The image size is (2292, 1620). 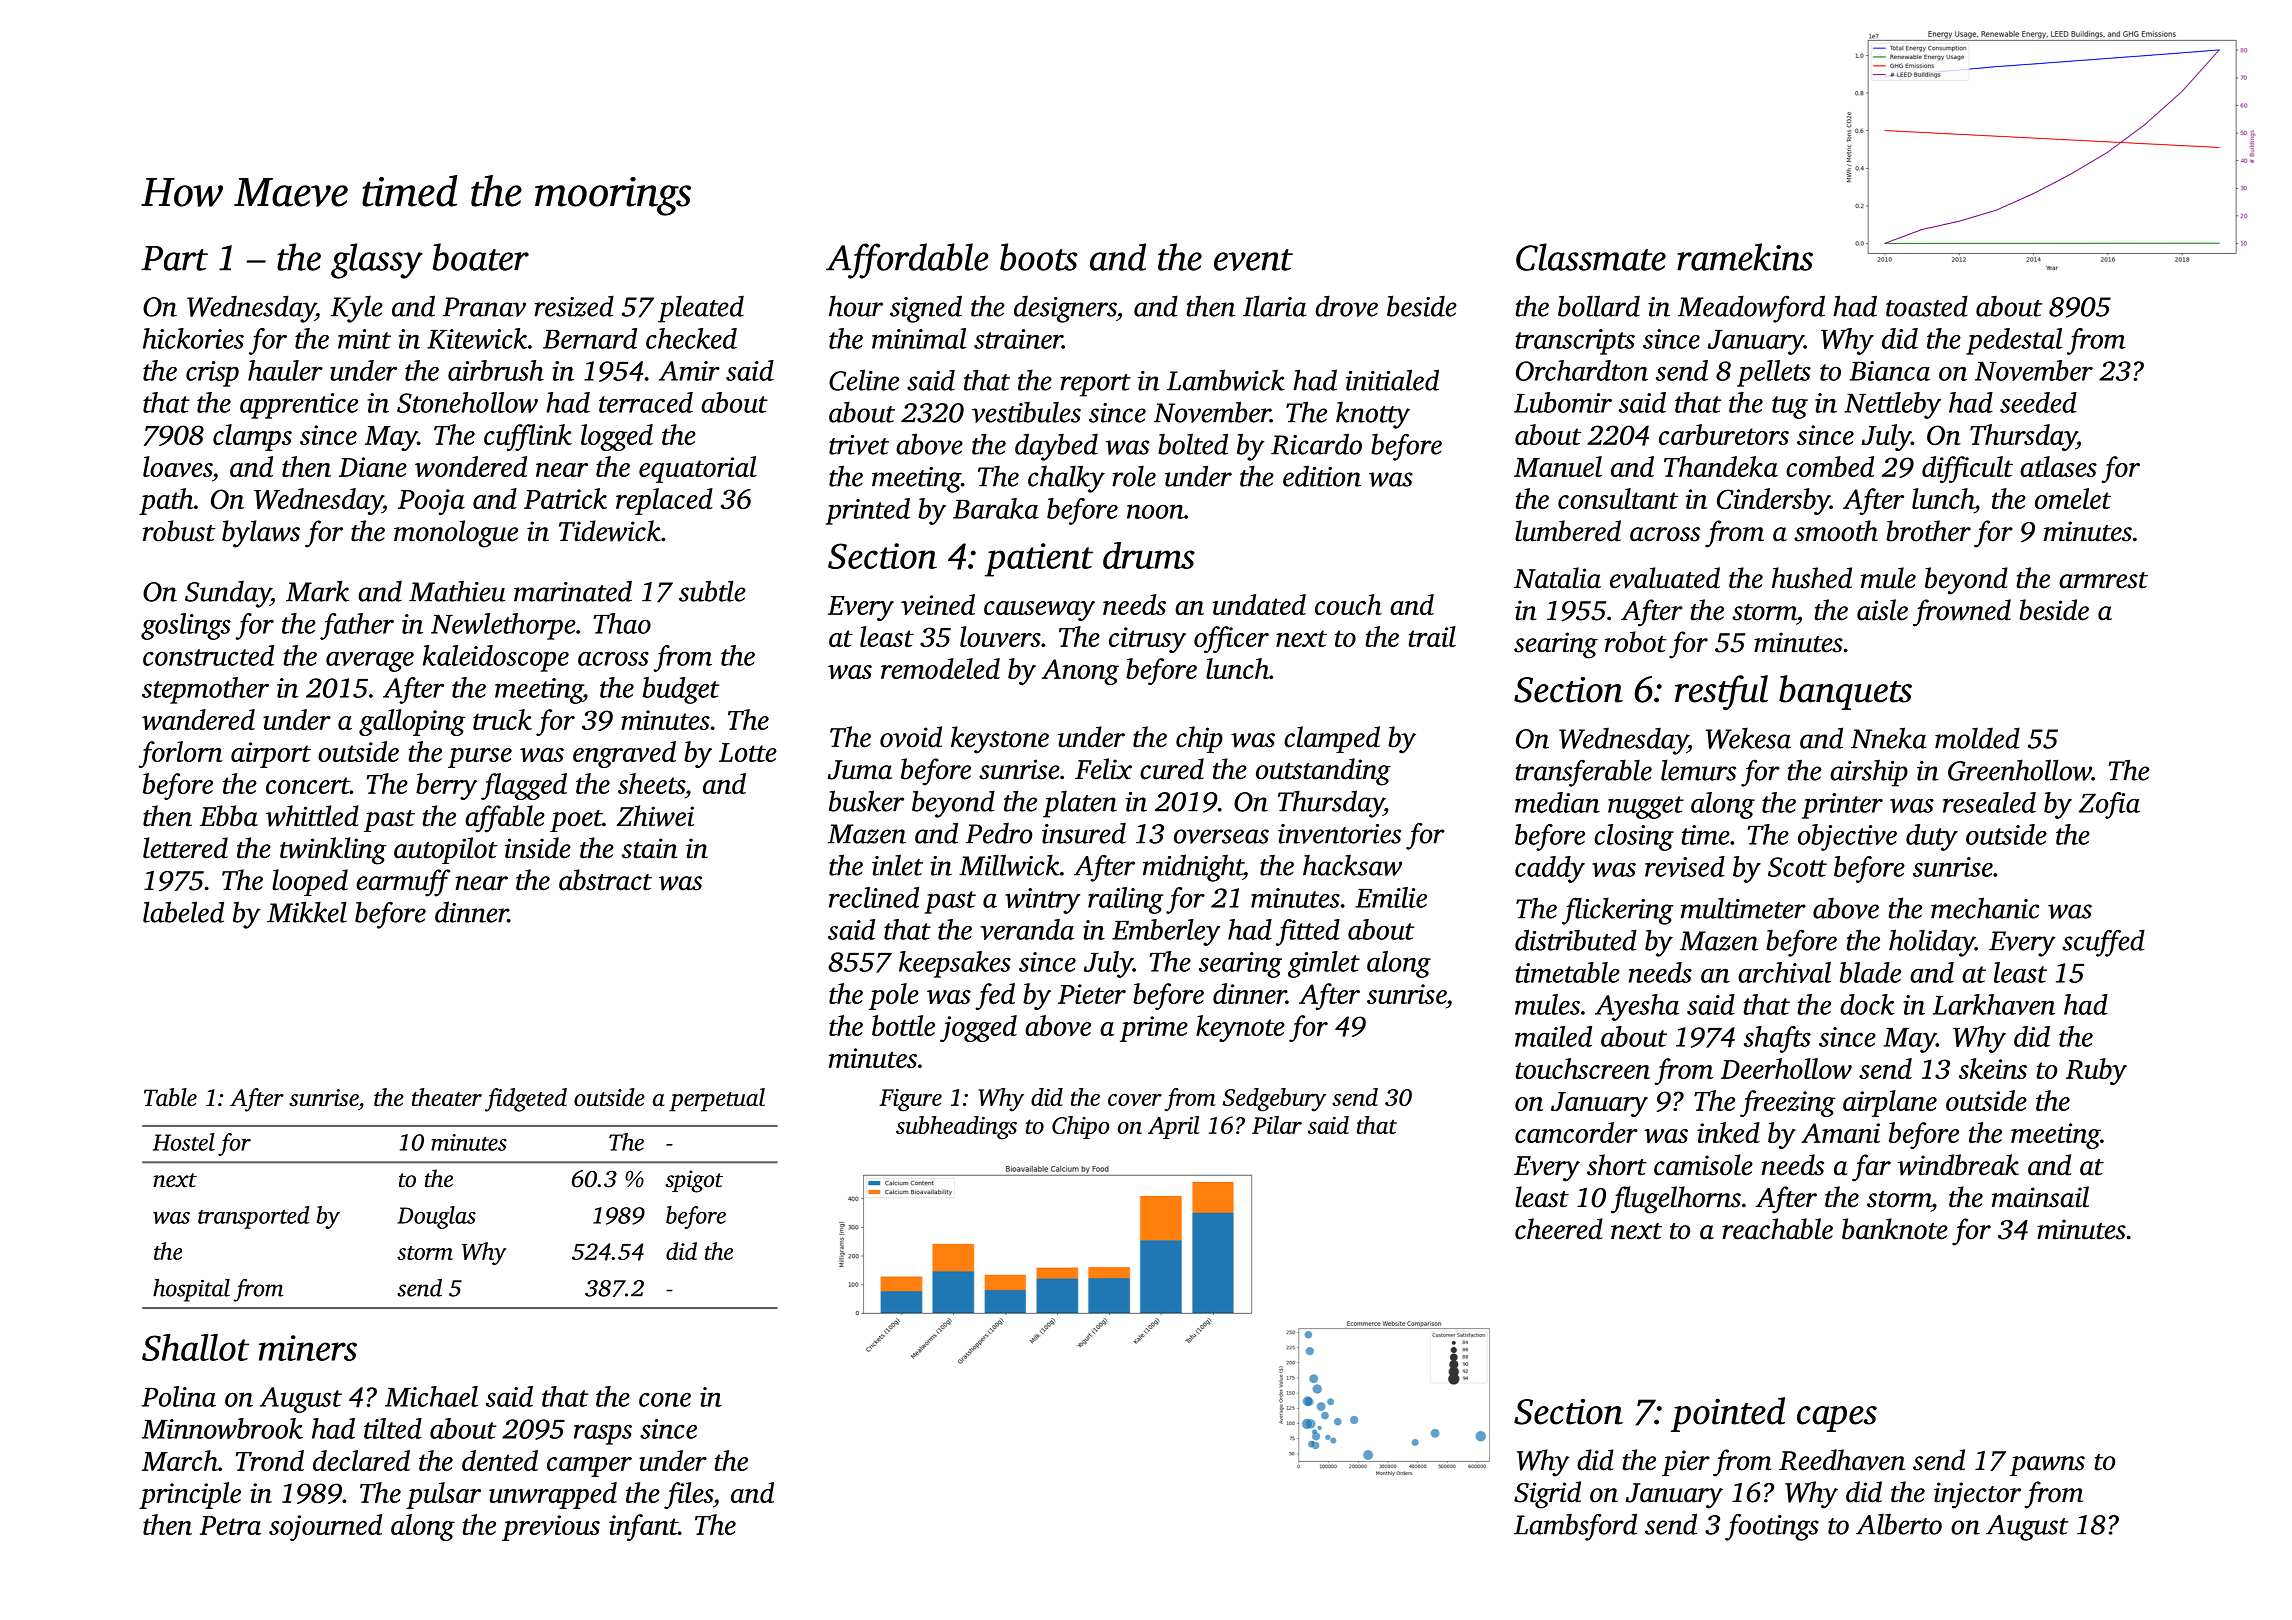 I want to click on concert, so click(x=308, y=785).
